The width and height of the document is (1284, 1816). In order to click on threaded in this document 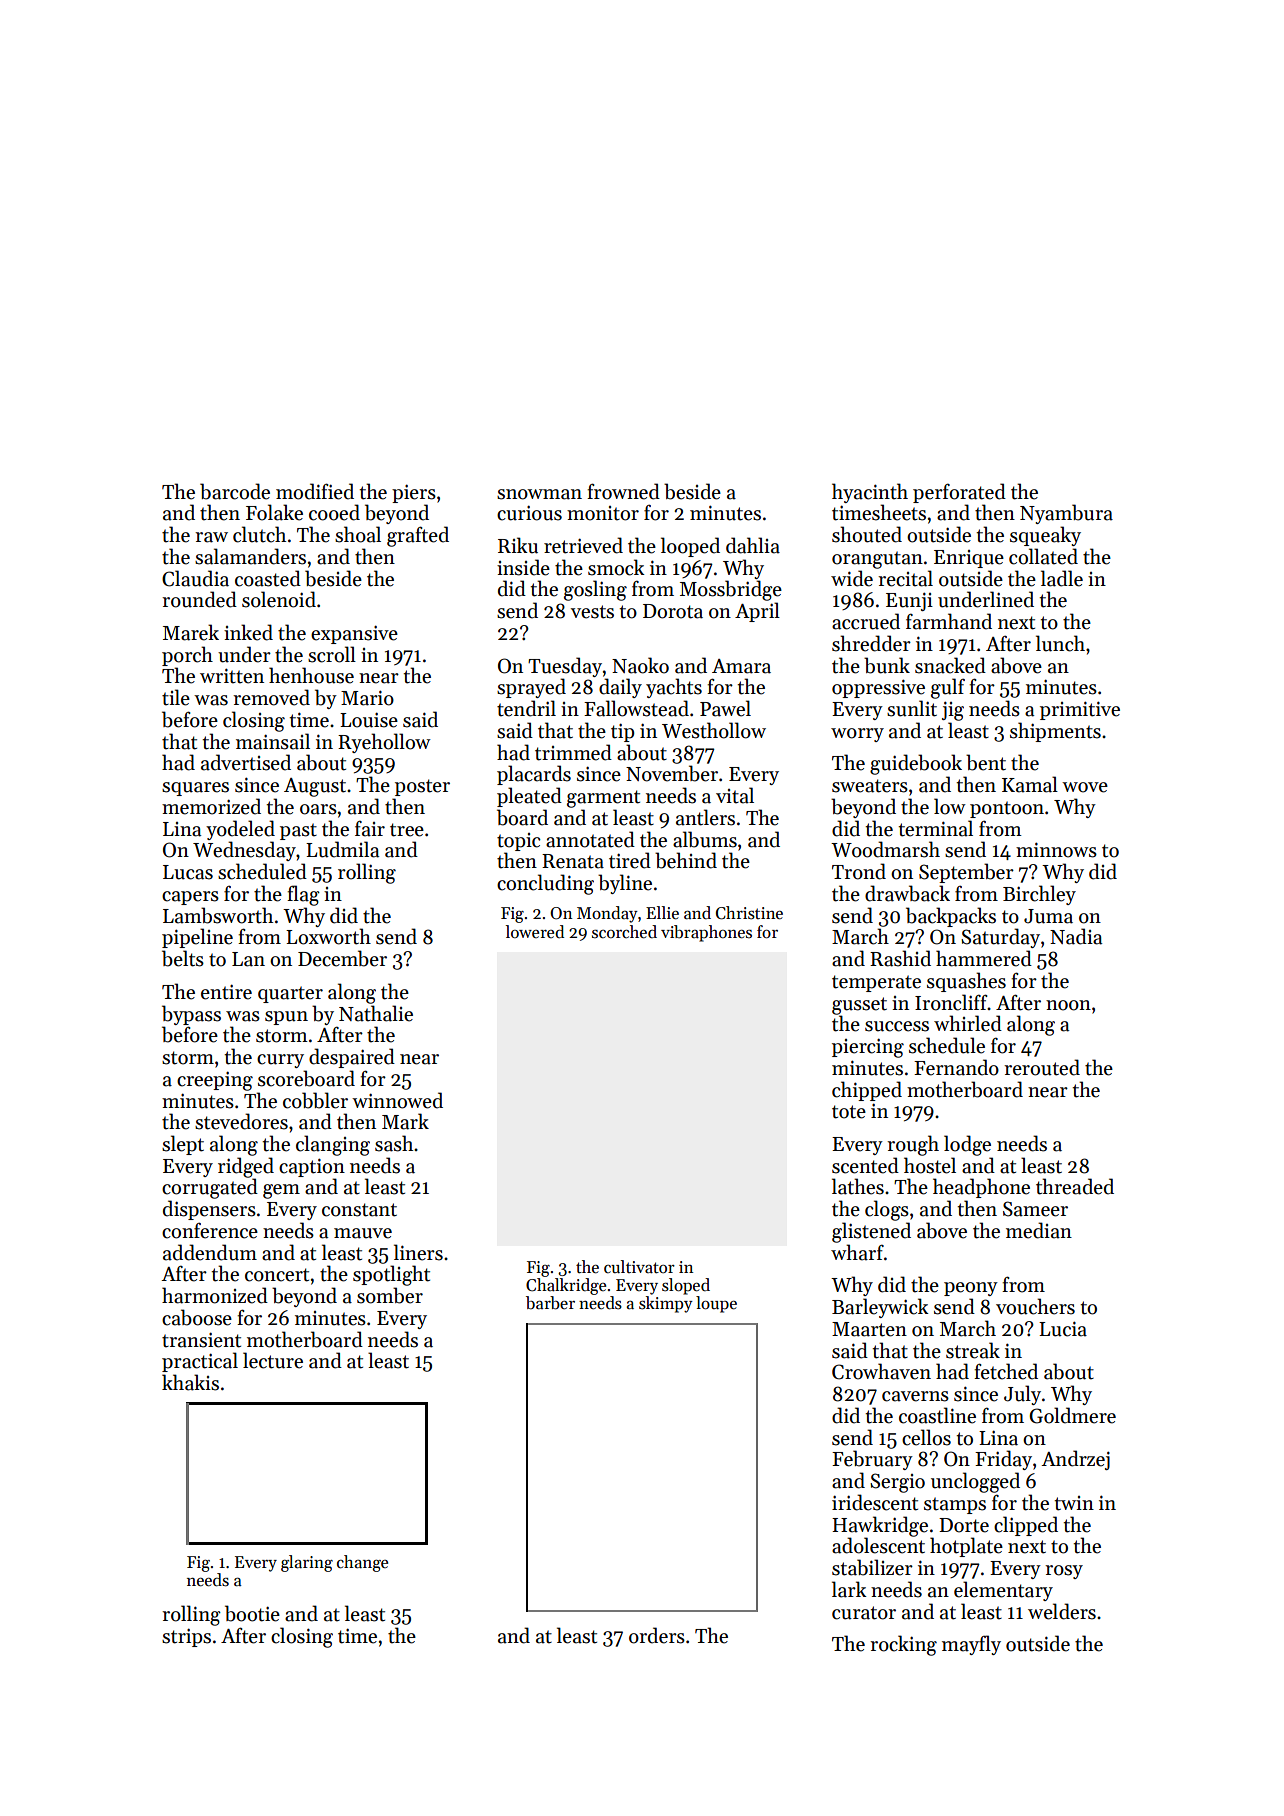, I will do `click(1075, 1186)`.
